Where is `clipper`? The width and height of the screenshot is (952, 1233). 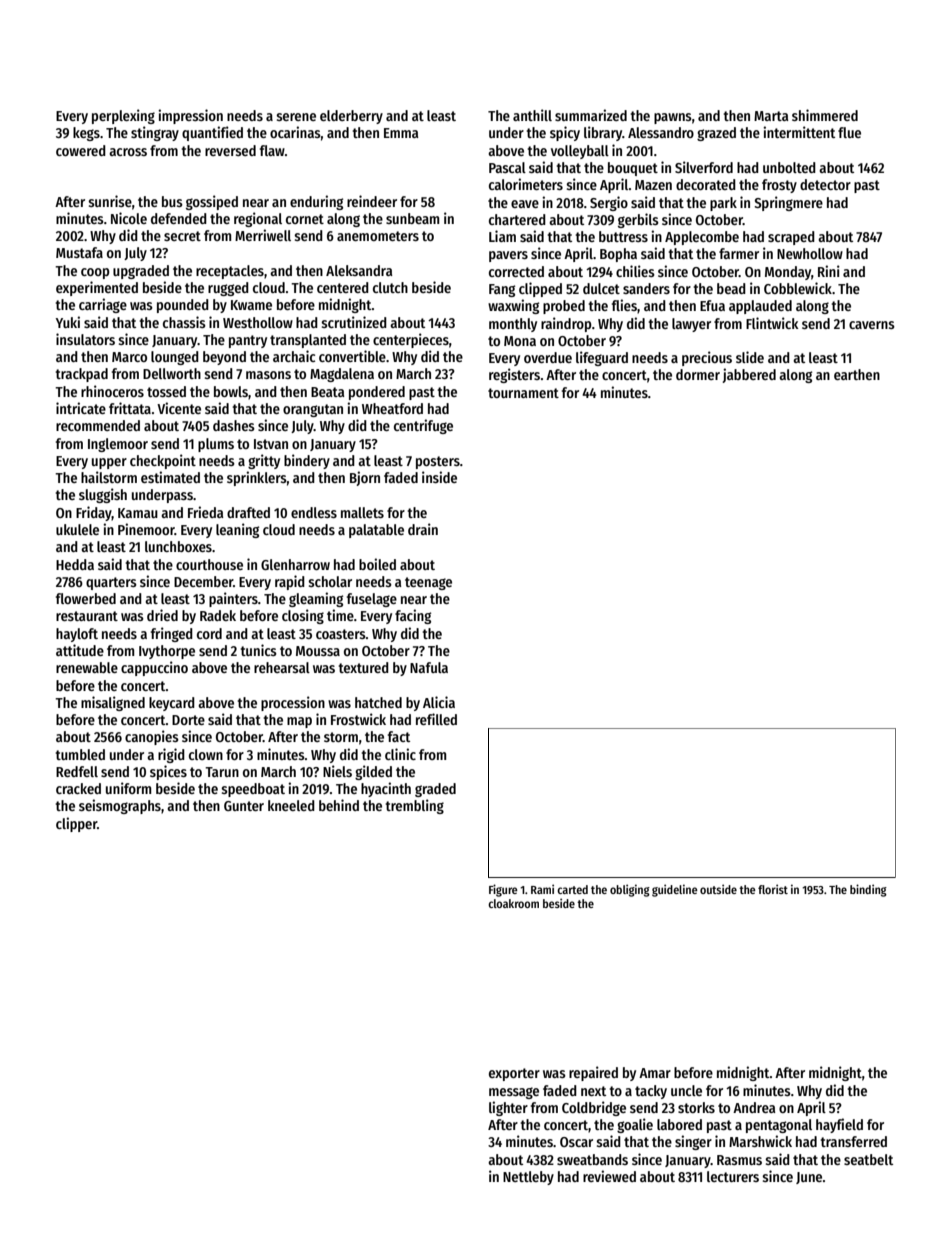
clipper is located at coordinates (76, 824).
